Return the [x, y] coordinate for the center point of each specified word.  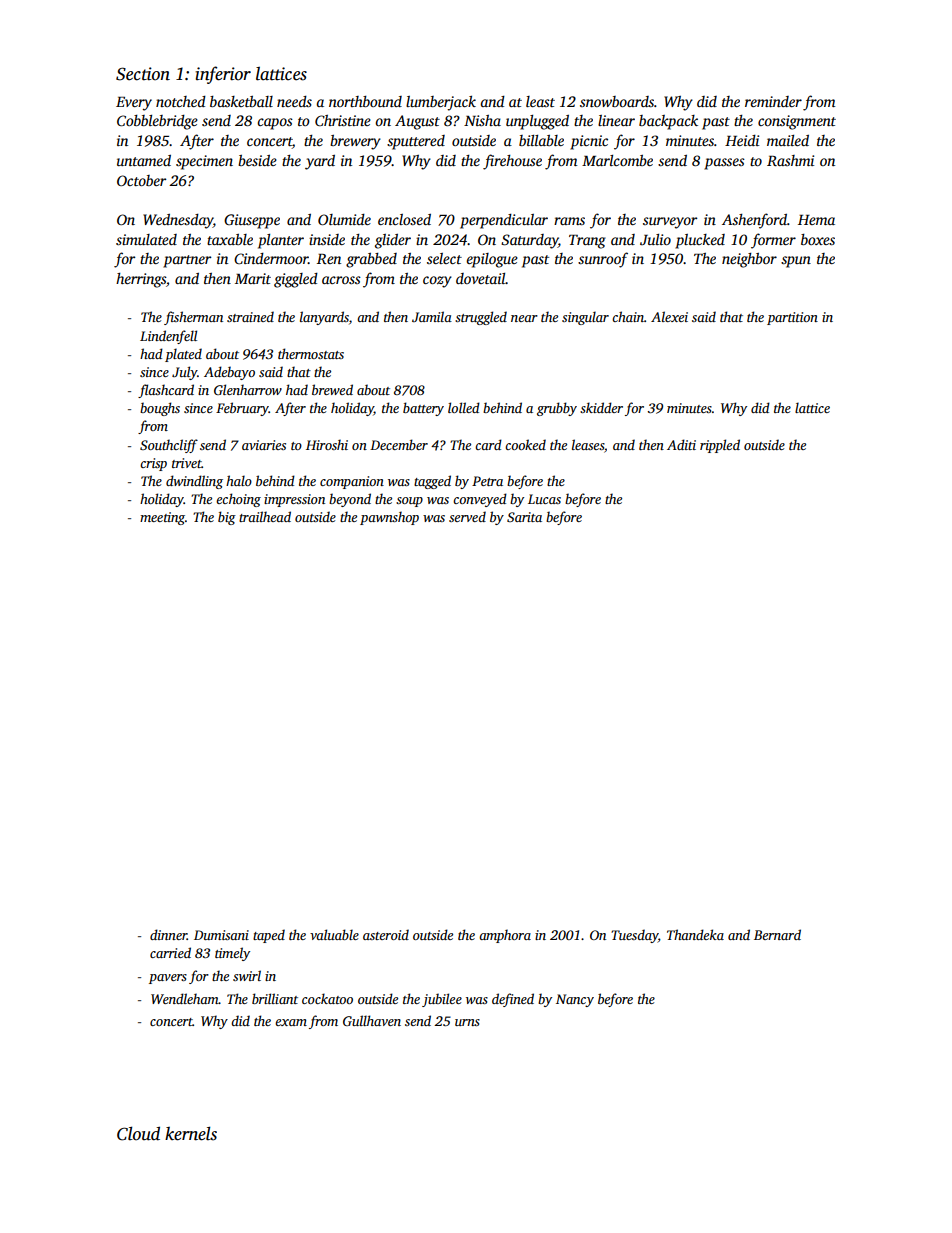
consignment [797, 122]
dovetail [481, 278]
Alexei [669, 316]
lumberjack [441, 103]
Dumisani [221, 935]
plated [183, 355]
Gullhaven [372, 1020]
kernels [191, 1133]
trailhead [265, 516]
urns [467, 1022]
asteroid [386, 934]
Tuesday [634, 936]
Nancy [575, 1000]
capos [275, 124]
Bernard [777, 934]
